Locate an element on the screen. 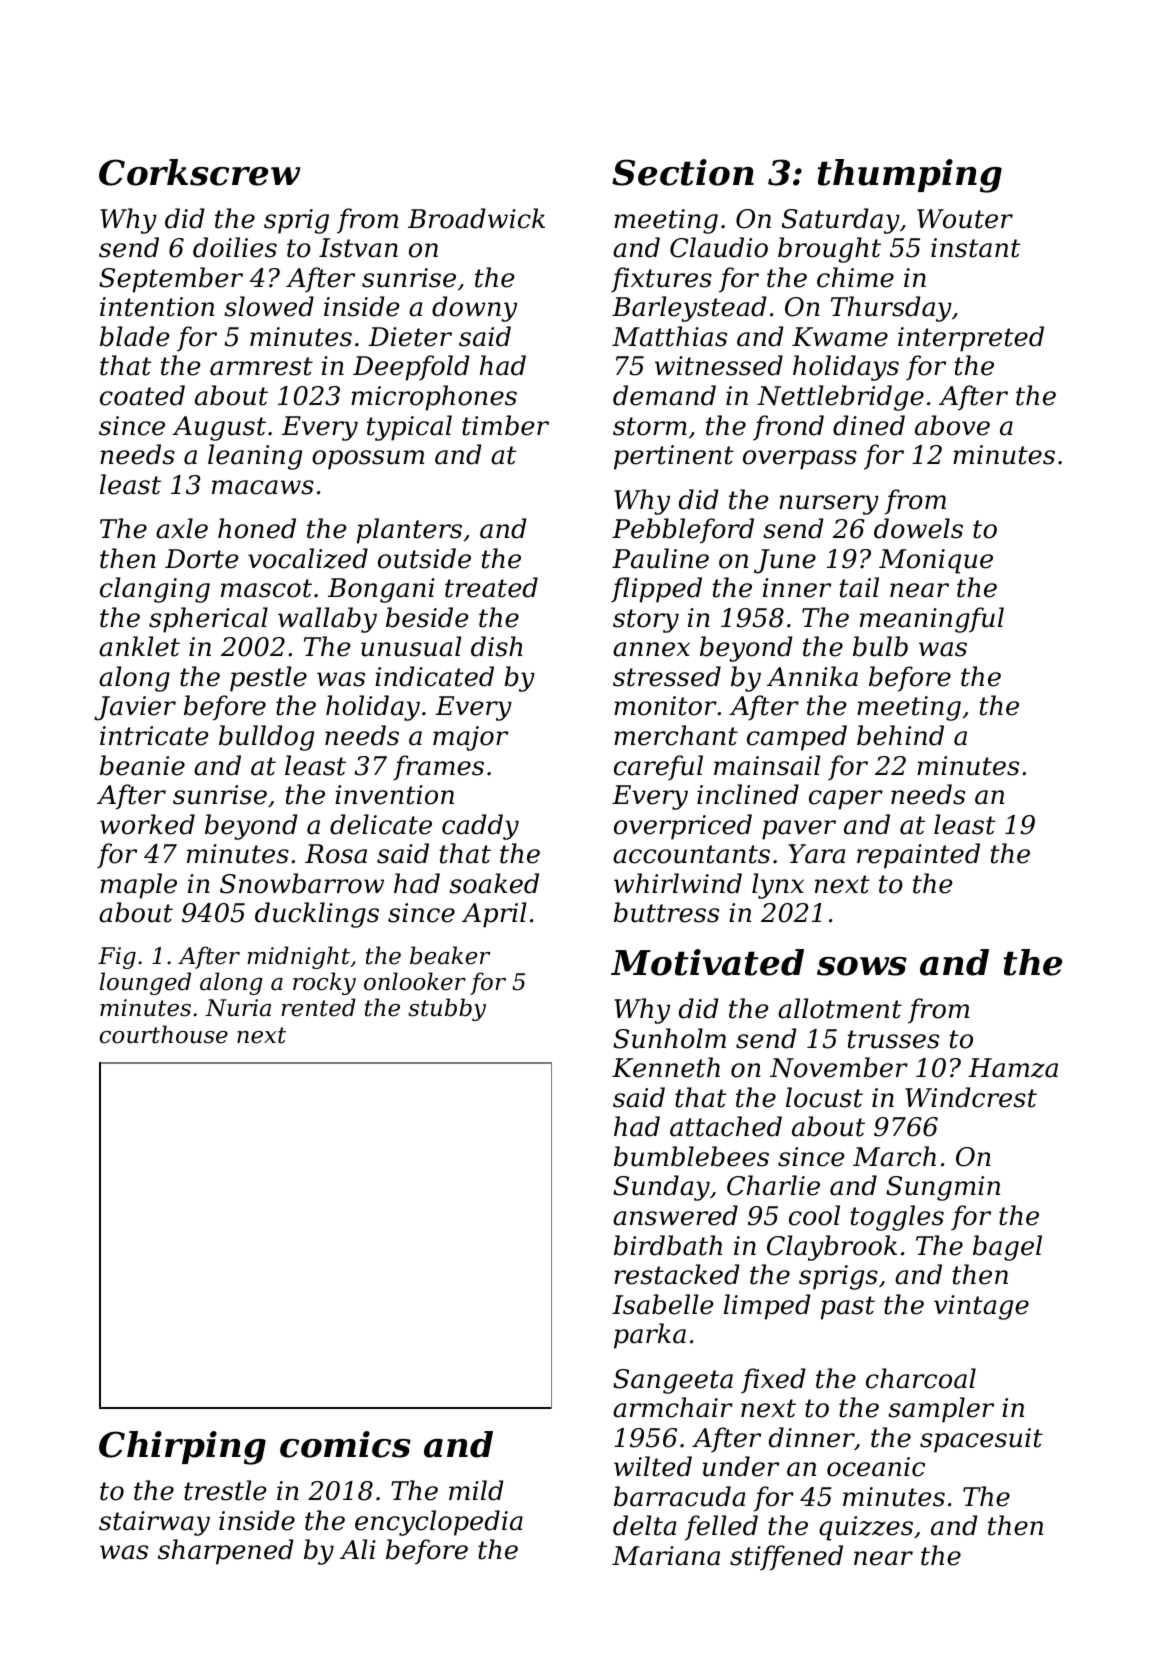 The height and width of the screenshot is (1654, 1165). sharpened is located at coordinates (225, 1552).
